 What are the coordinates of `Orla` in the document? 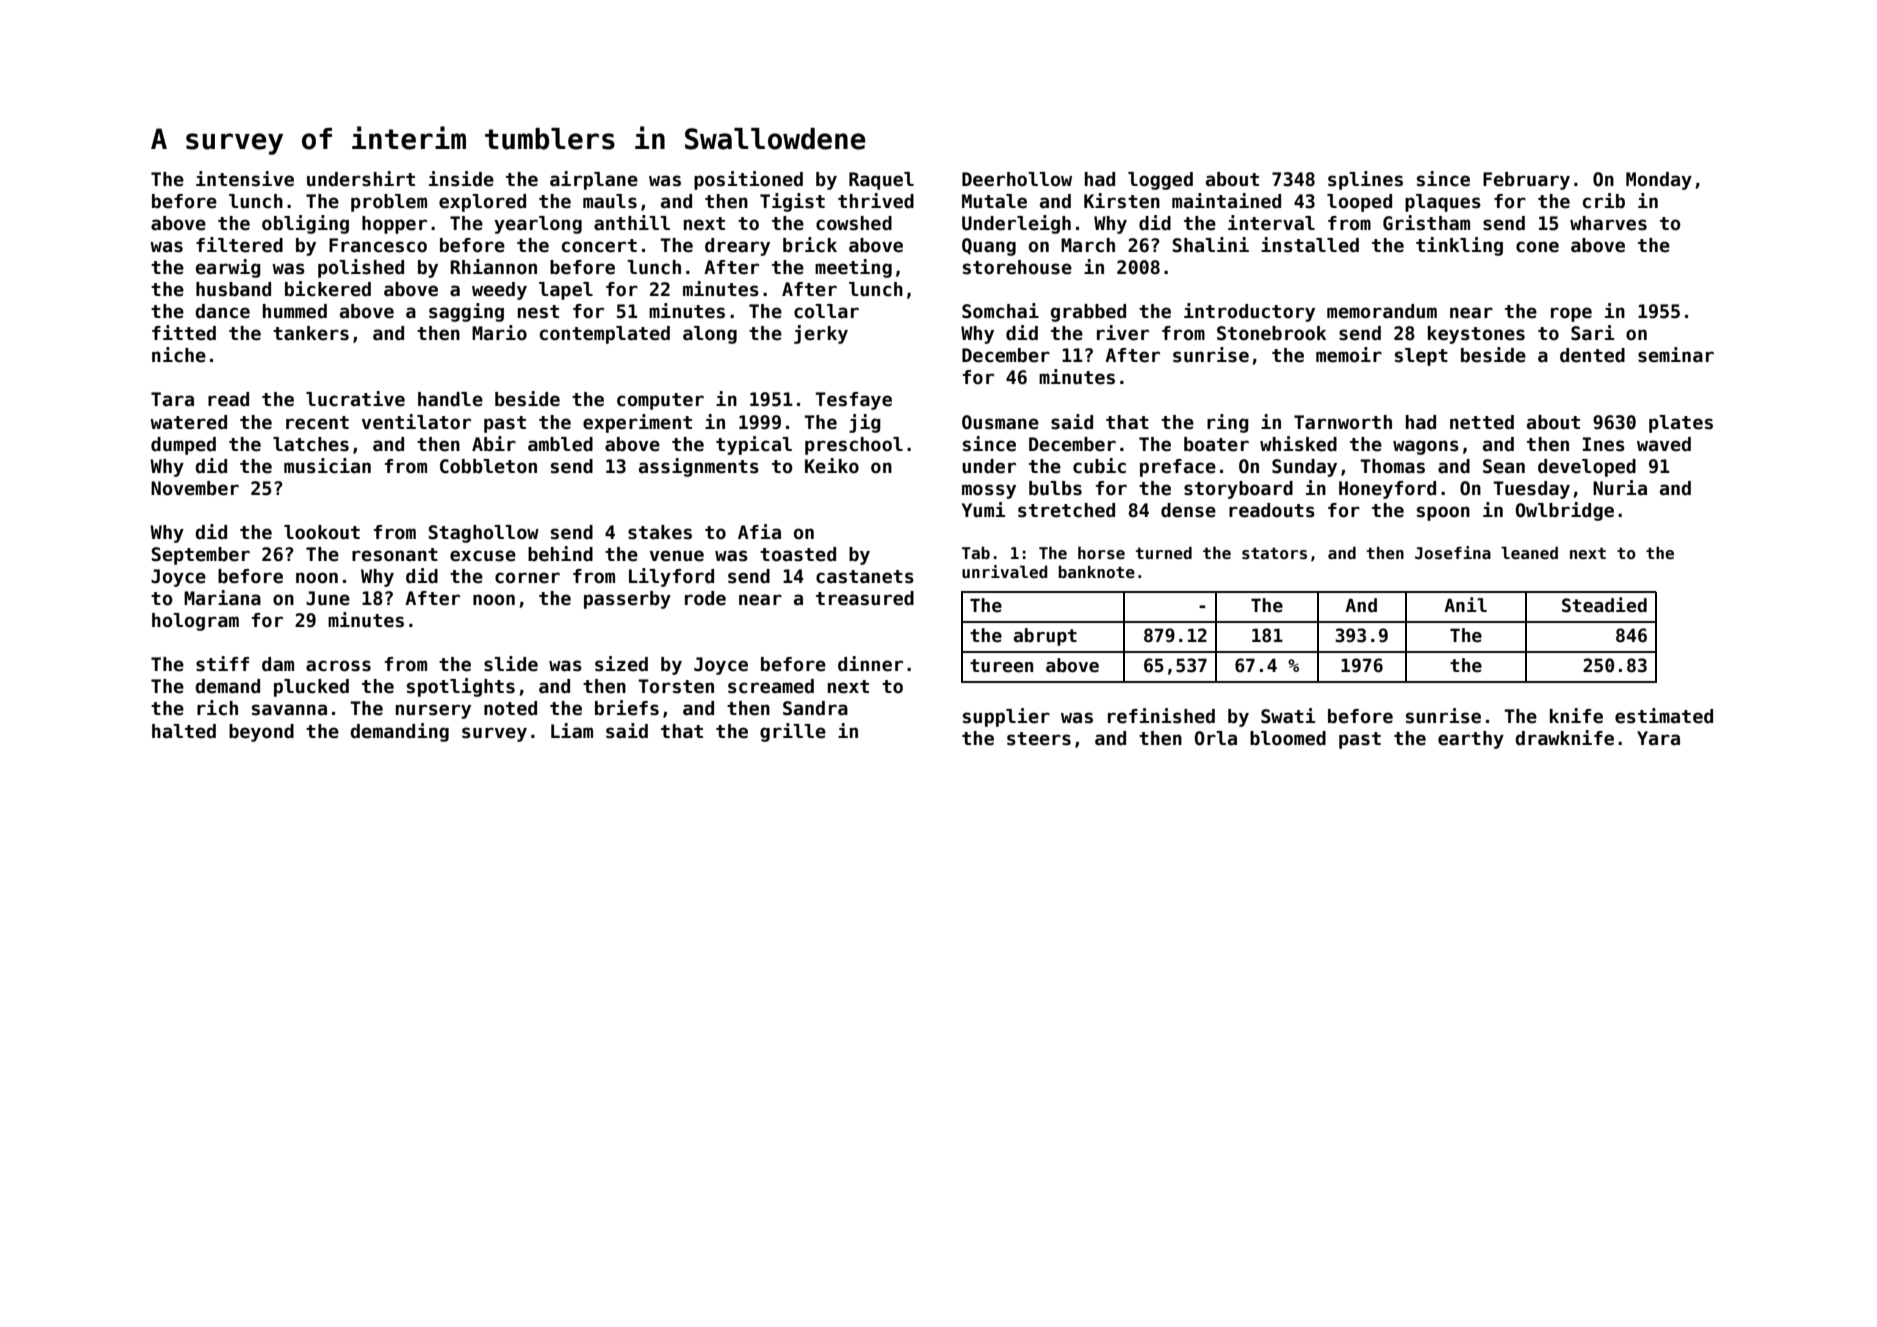 It's located at (1215, 738).
